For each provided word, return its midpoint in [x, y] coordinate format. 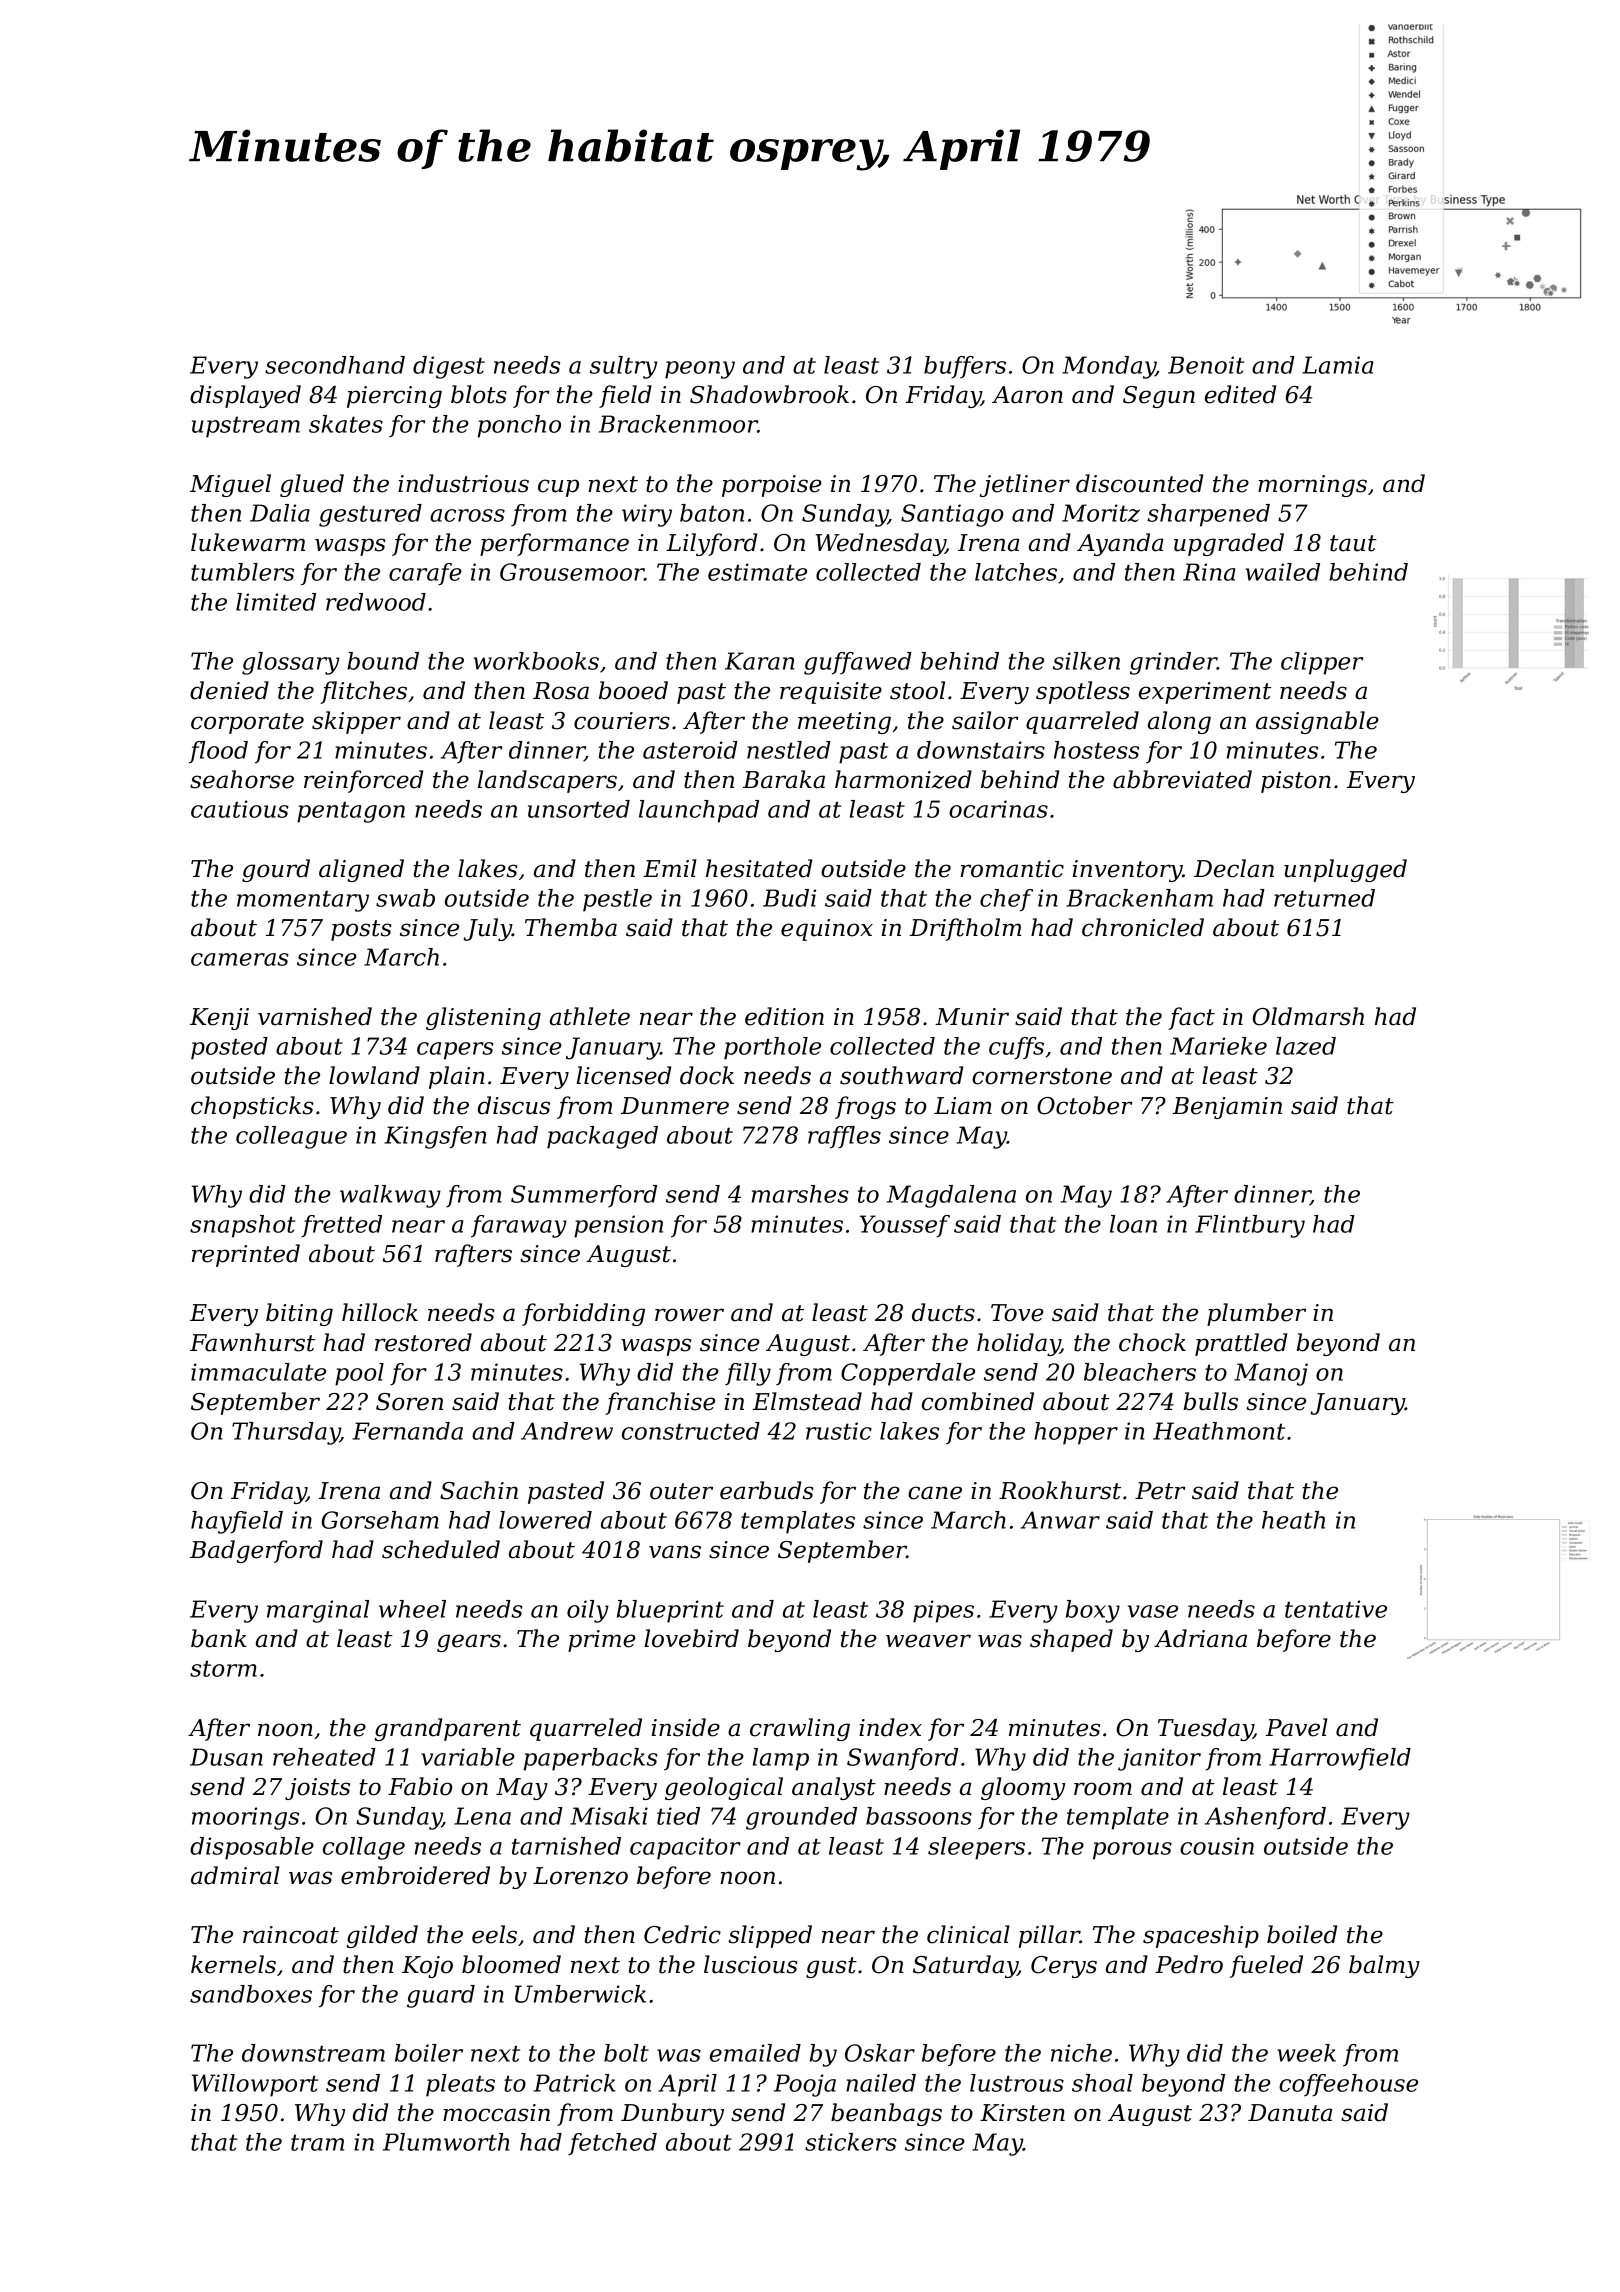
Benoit [1206, 365]
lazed [1306, 1046]
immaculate [258, 1372]
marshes [800, 1194]
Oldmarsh [1308, 1016]
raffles [844, 1137]
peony [700, 370]
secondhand [335, 365]
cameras [240, 959]
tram [317, 2142]
